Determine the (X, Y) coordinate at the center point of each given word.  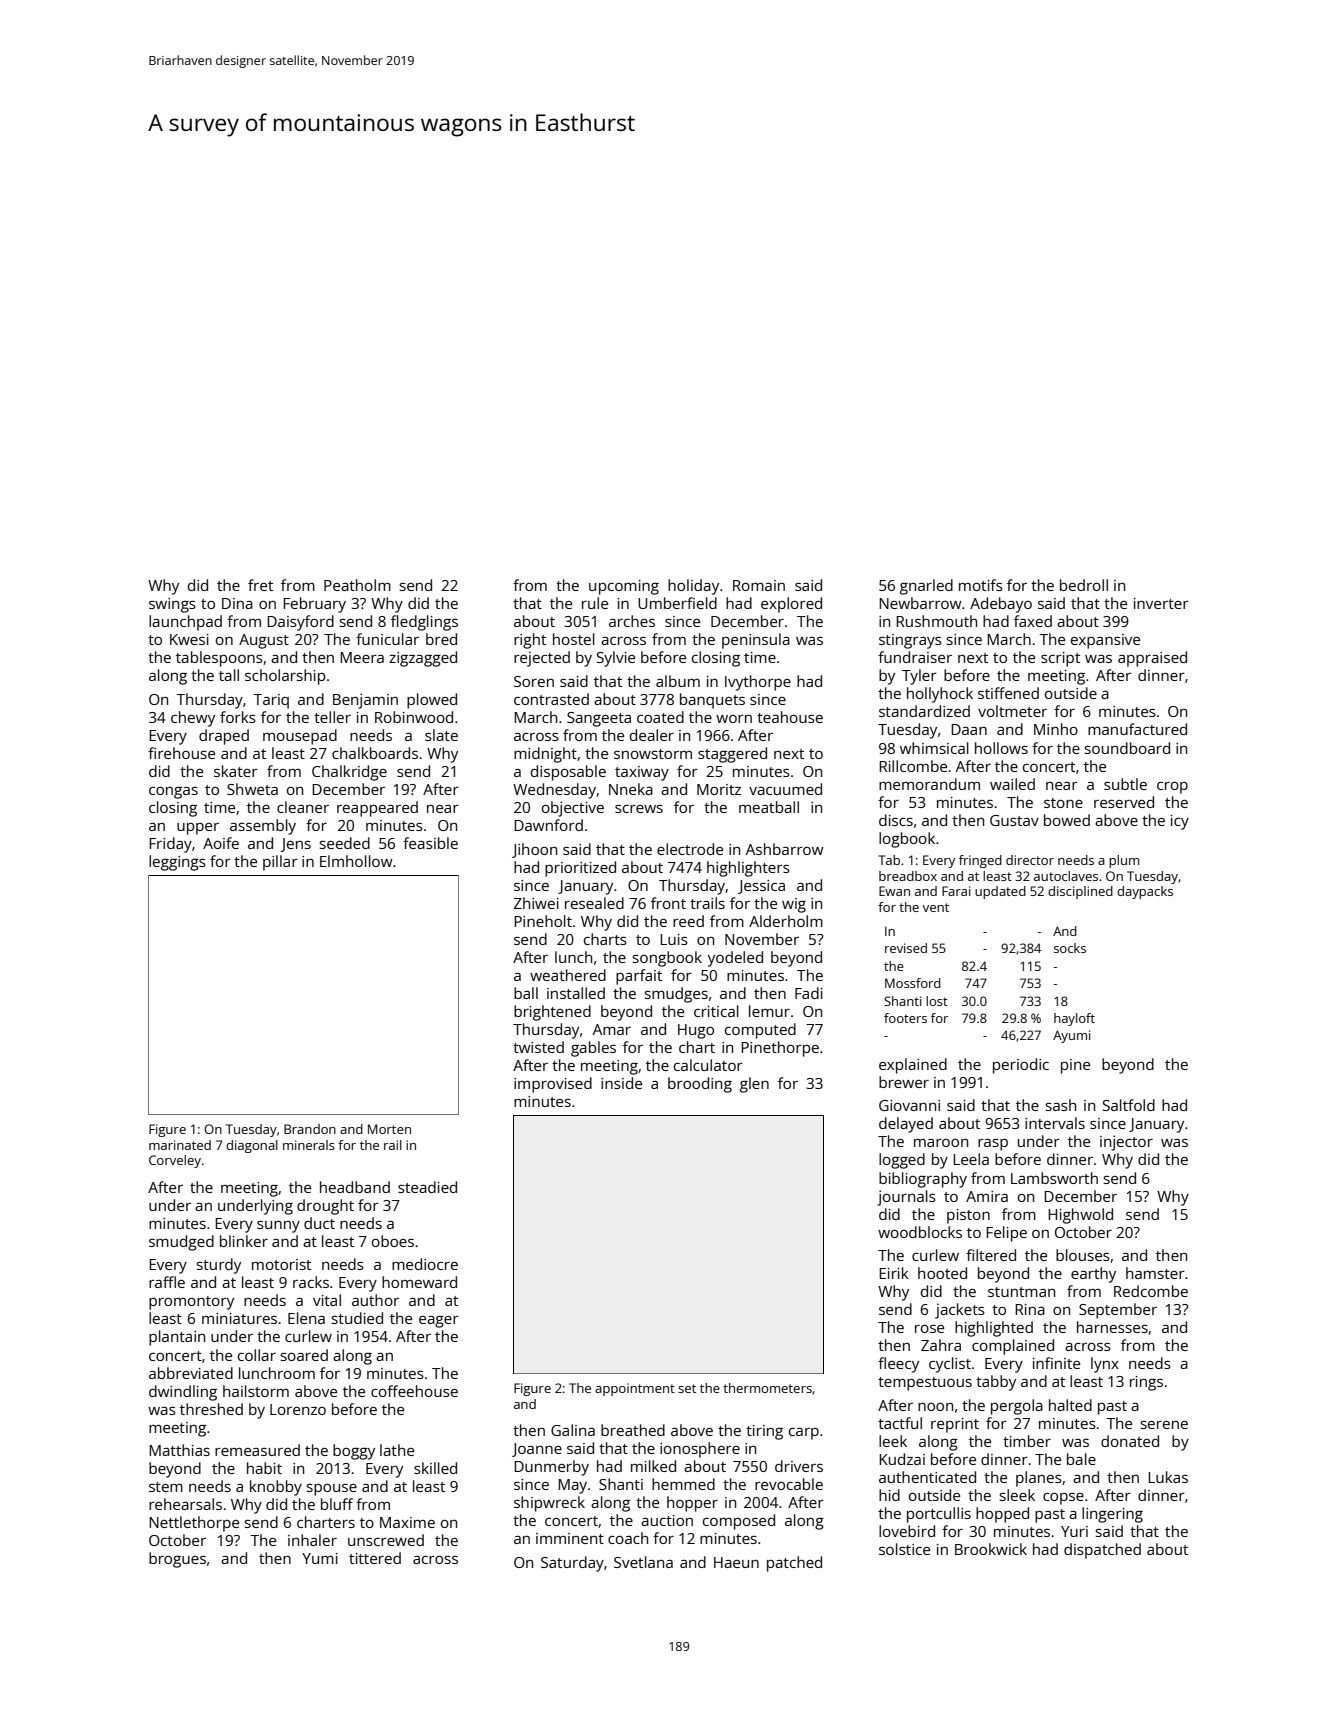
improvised (553, 1085)
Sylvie (616, 659)
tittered (375, 1558)
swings (172, 605)
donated (1130, 1441)
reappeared (377, 809)
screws (639, 808)
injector (1126, 1143)
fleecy (898, 1365)
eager (439, 1321)
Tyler (919, 677)
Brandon (310, 1129)
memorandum (929, 784)
